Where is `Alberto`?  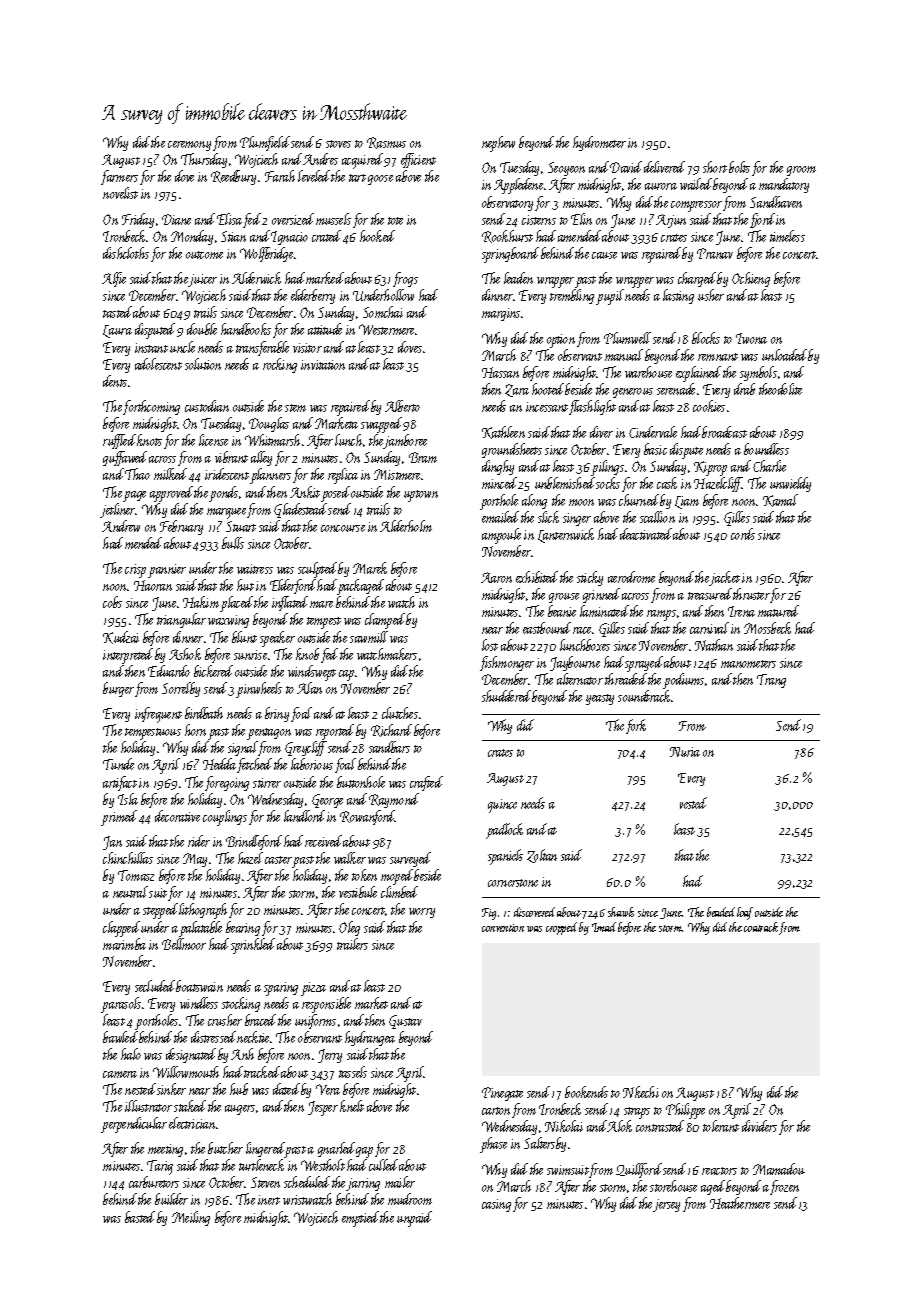
Alberto is located at coordinates (402, 406).
